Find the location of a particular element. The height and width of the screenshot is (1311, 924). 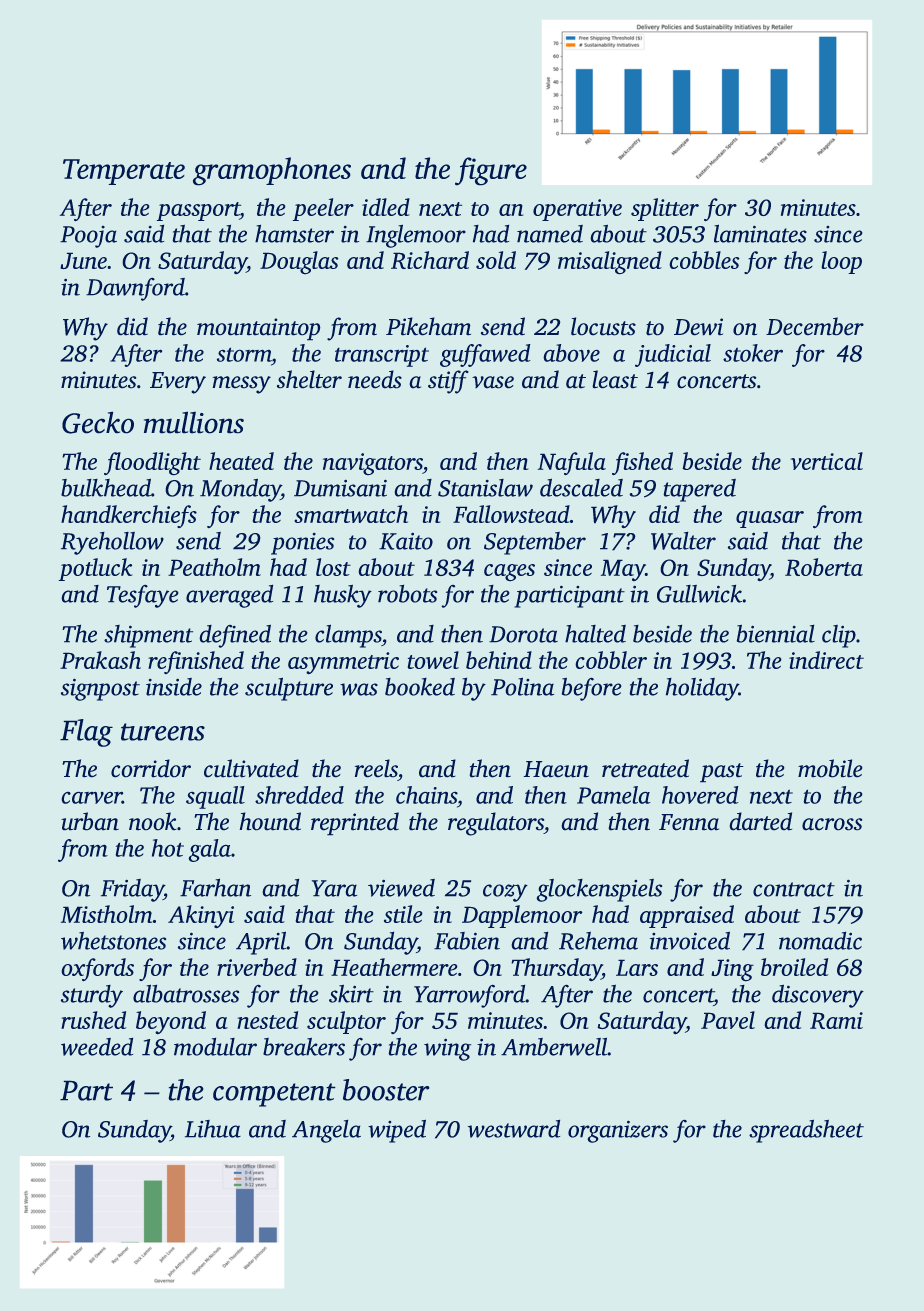

Jing is located at coordinates (732, 970).
